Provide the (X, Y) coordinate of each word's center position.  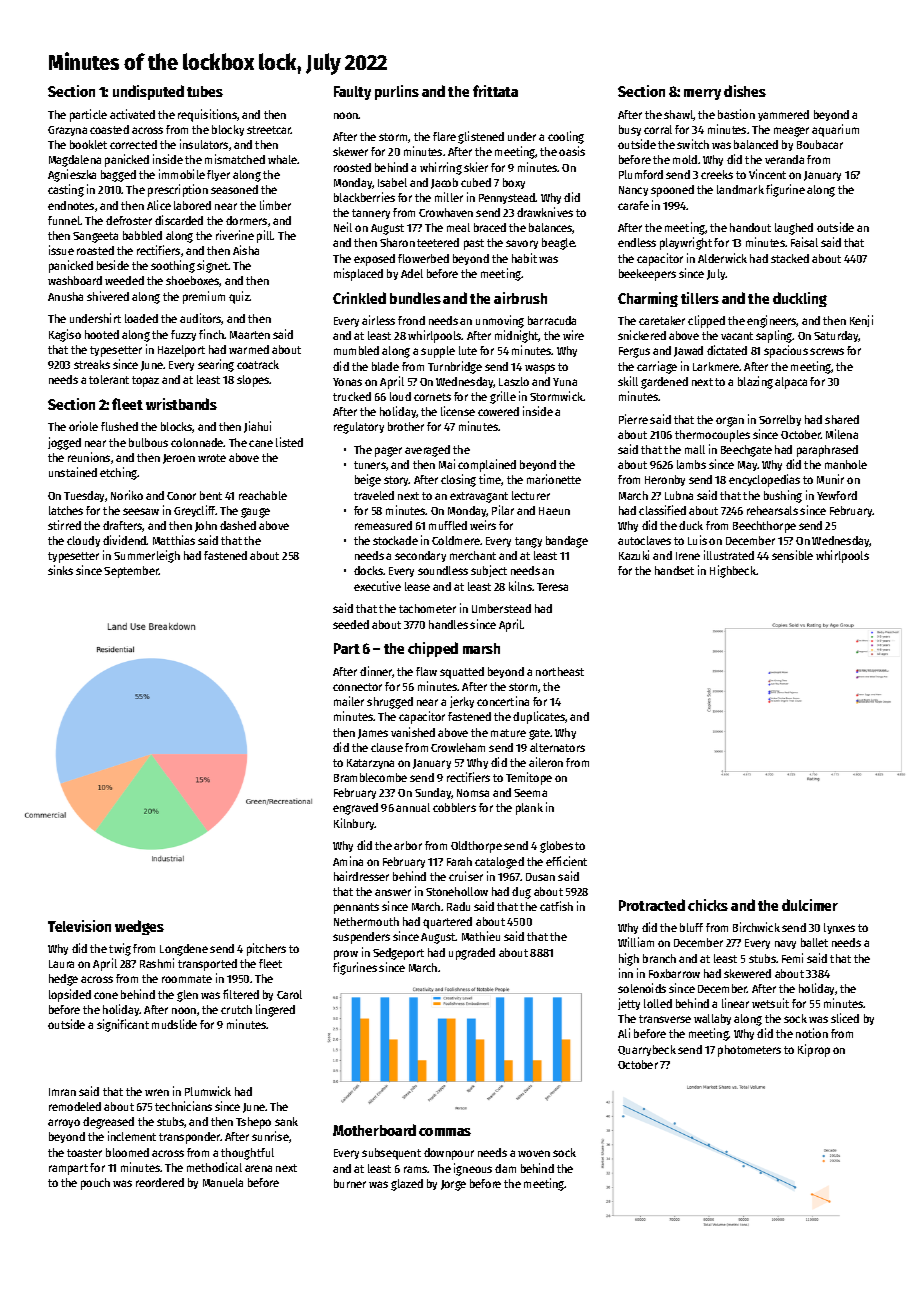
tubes (205, 91)
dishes (745, 91)
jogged (64, 443)
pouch (95, 1184)
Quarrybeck (647, 1050)
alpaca (791, 383)
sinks (60, 570)
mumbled (356, 350)
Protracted (652, 905)
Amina (348, 861)
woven (534, 1153)
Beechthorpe (764, 527)
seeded (351, 624)
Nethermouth (366, 921)
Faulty (352, 93)
